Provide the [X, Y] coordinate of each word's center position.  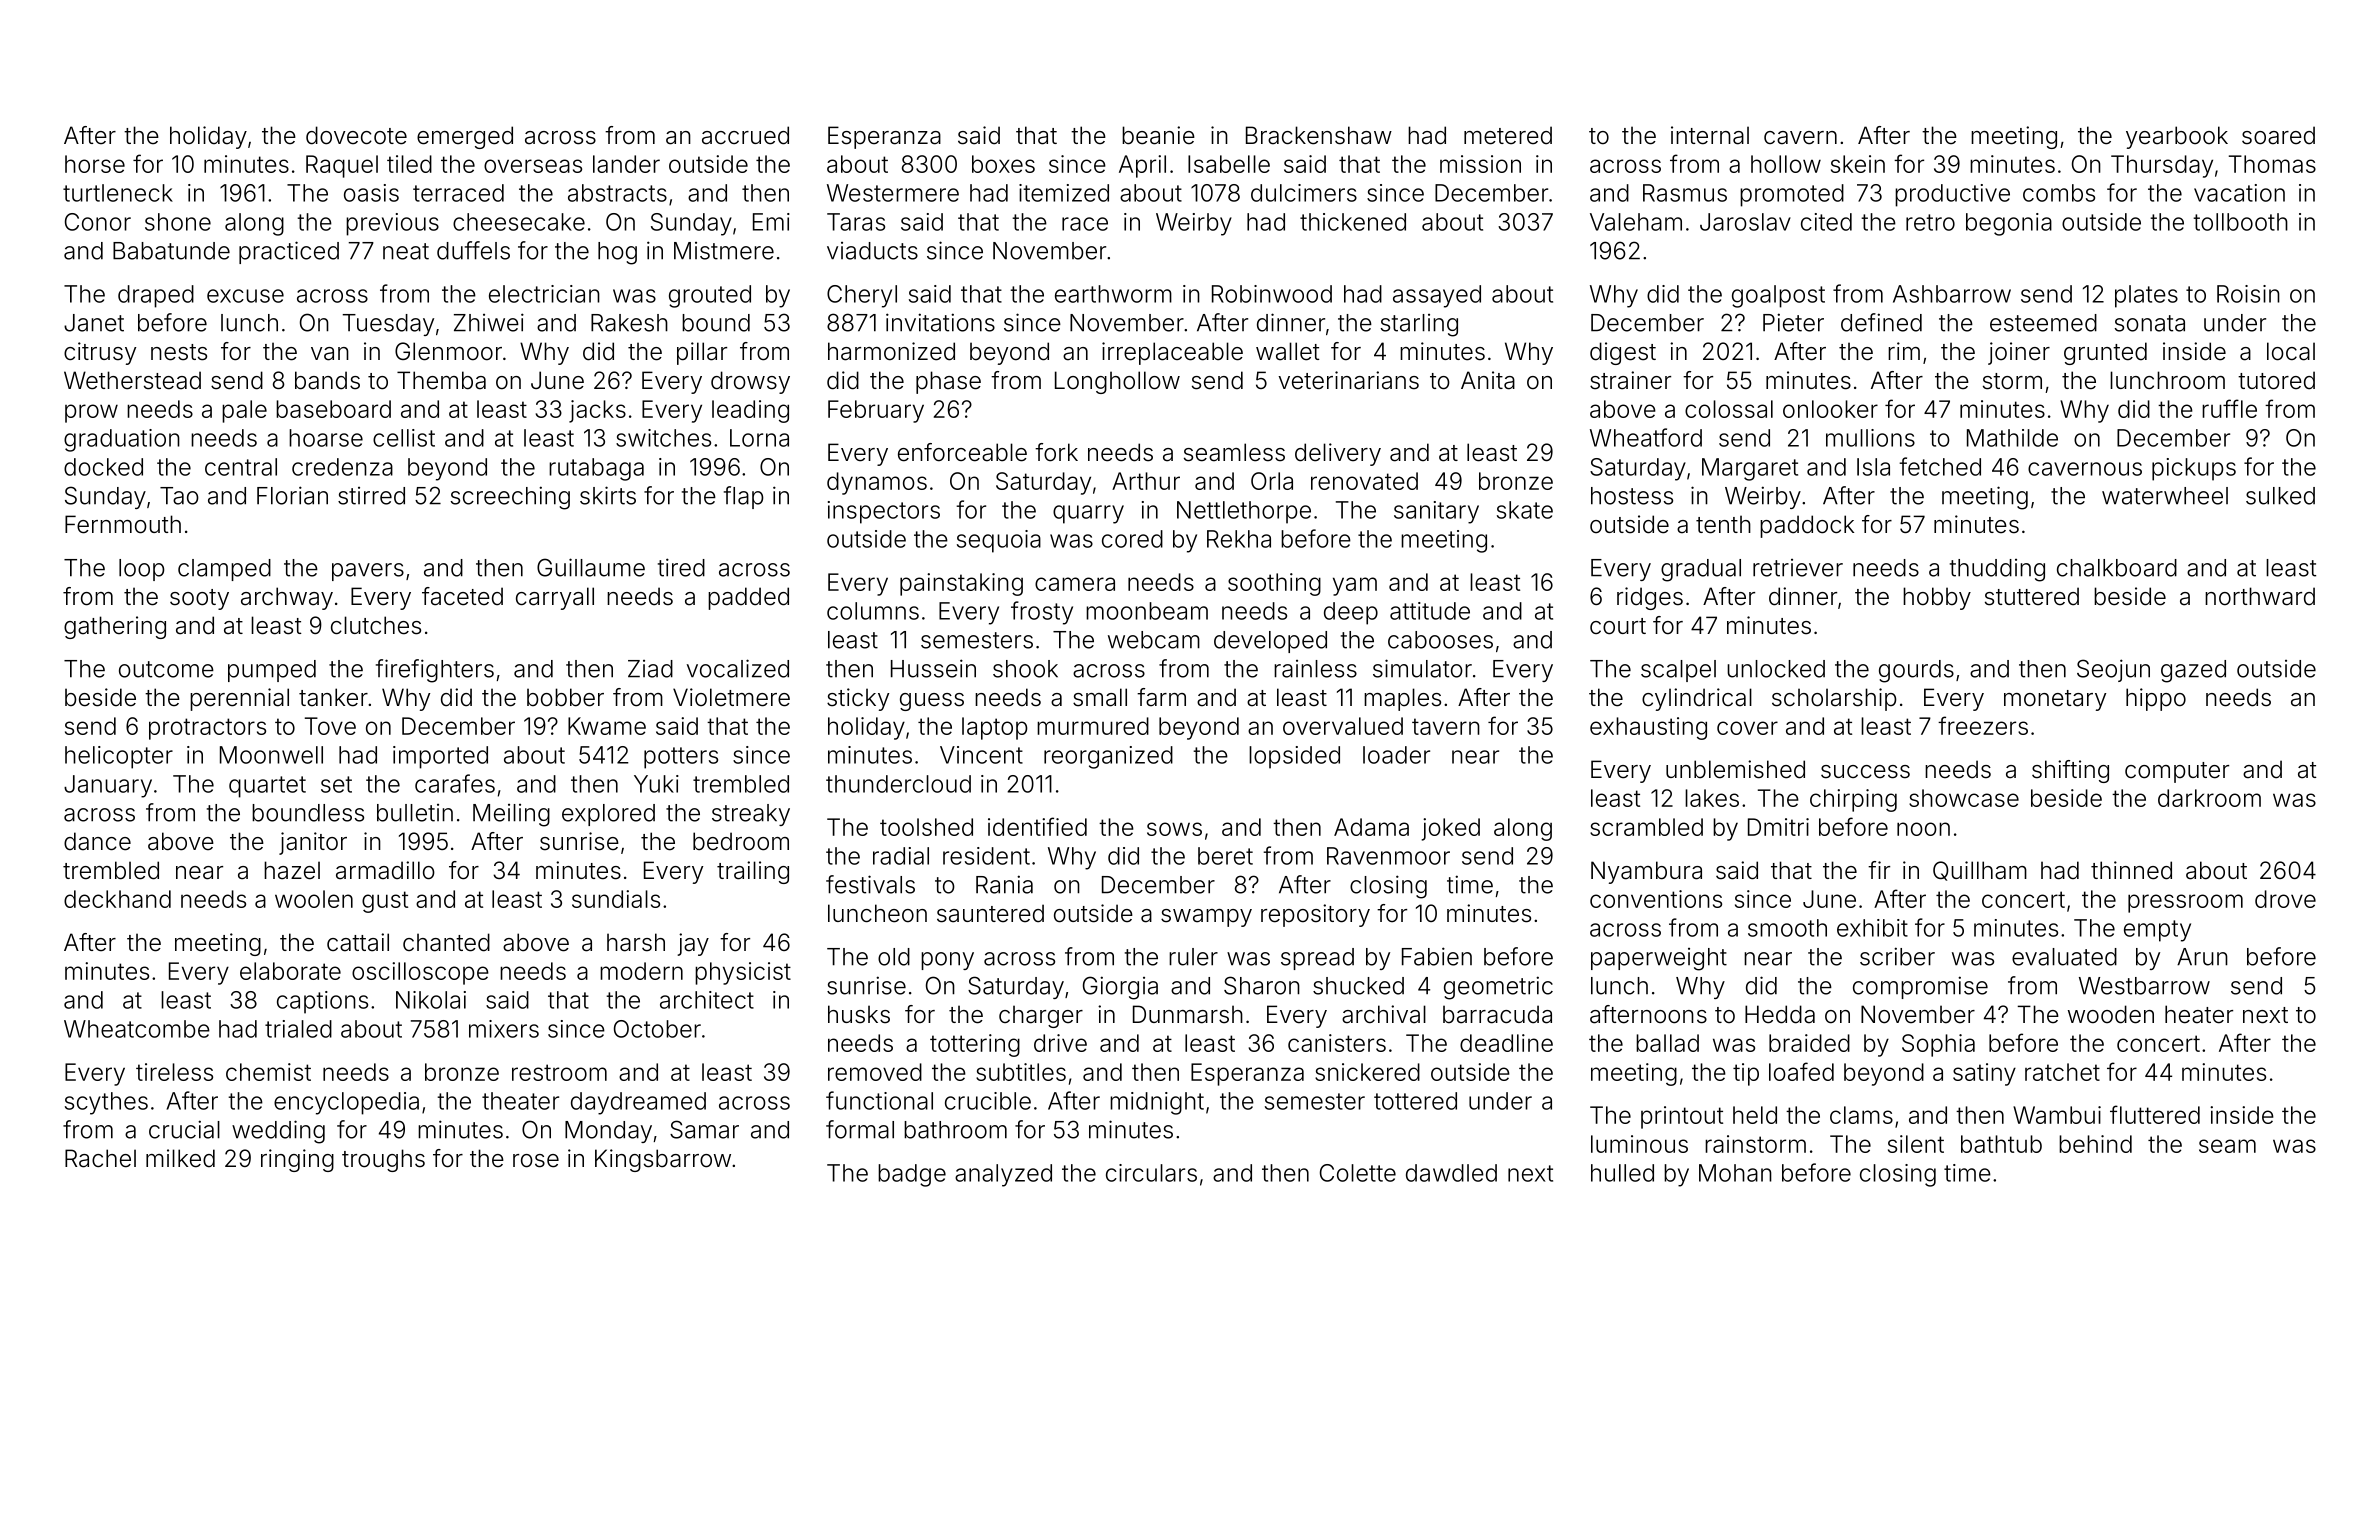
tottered [1415, 1101]
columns [873, 611]
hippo [2156, 699]
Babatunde [171, 251]
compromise [1920, 987]
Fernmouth [123, 524]
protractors [207, 729]
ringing [297, 1160]
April [1142, 166]
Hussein [933, 668]
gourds [1916, 671]
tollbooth [2240, 222]
